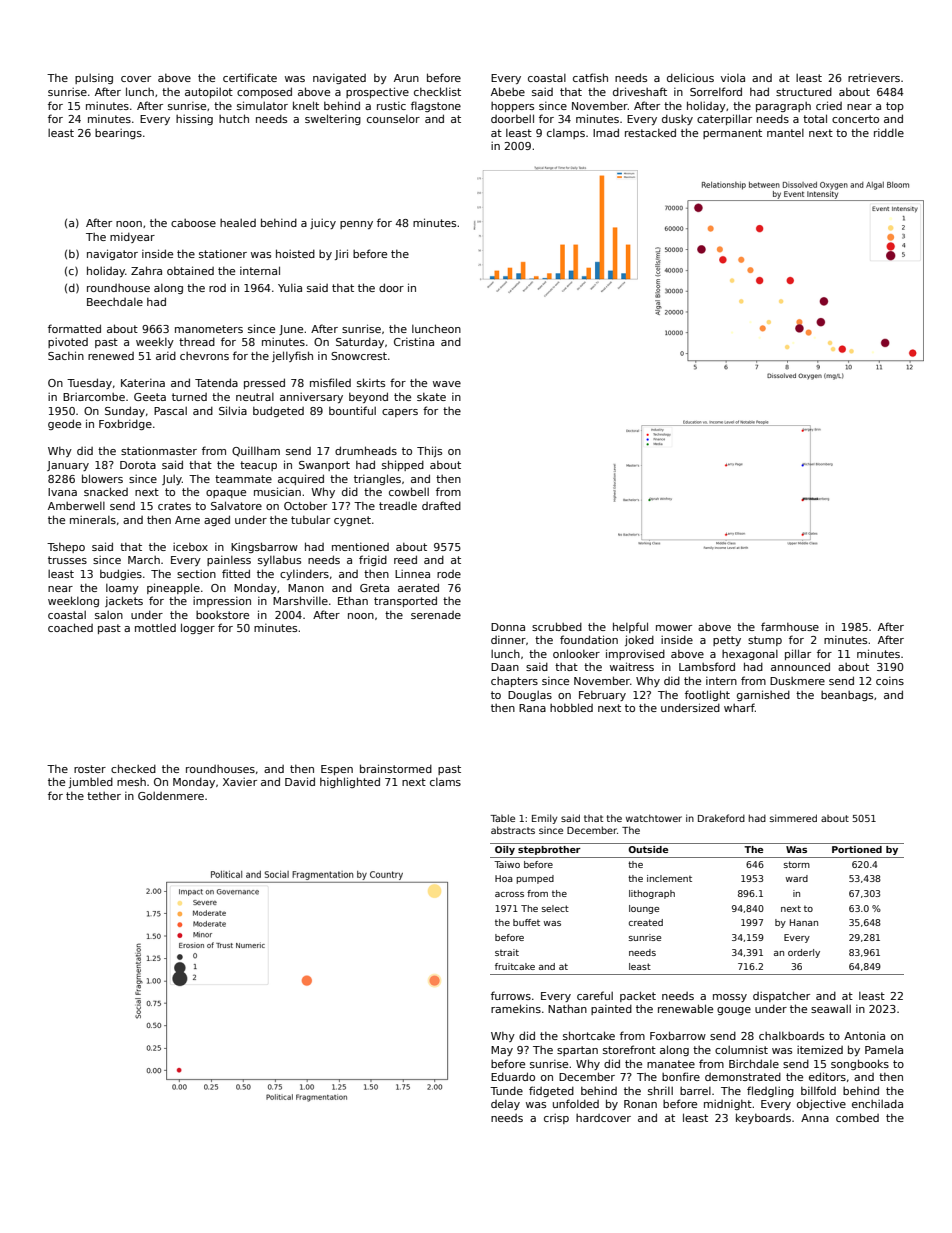  Describe the element at coordinates (414, 342) in the screenshot. I see `Cristina` at that location.
